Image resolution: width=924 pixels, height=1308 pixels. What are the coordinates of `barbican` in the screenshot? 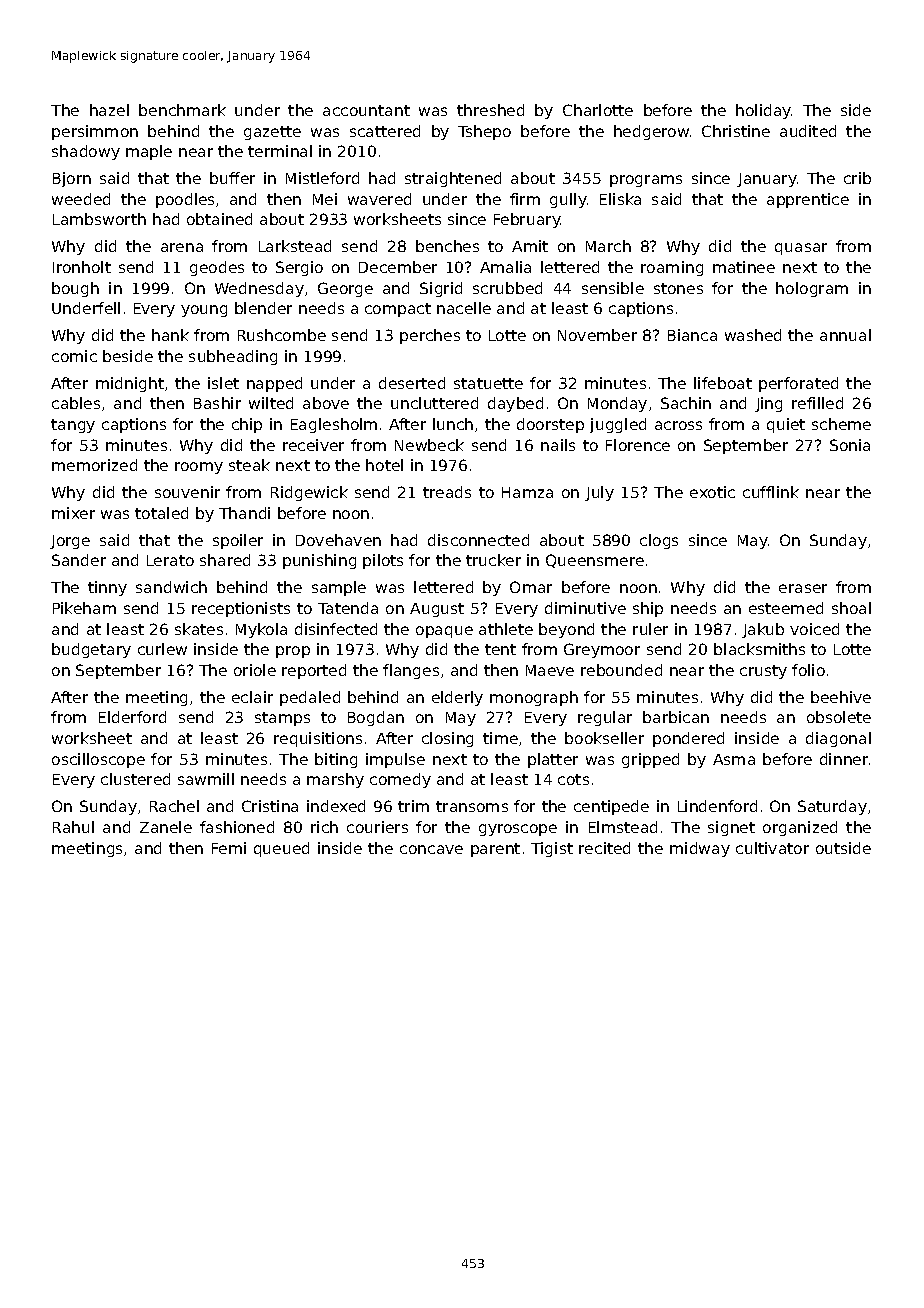 It's located at (676, 717).
